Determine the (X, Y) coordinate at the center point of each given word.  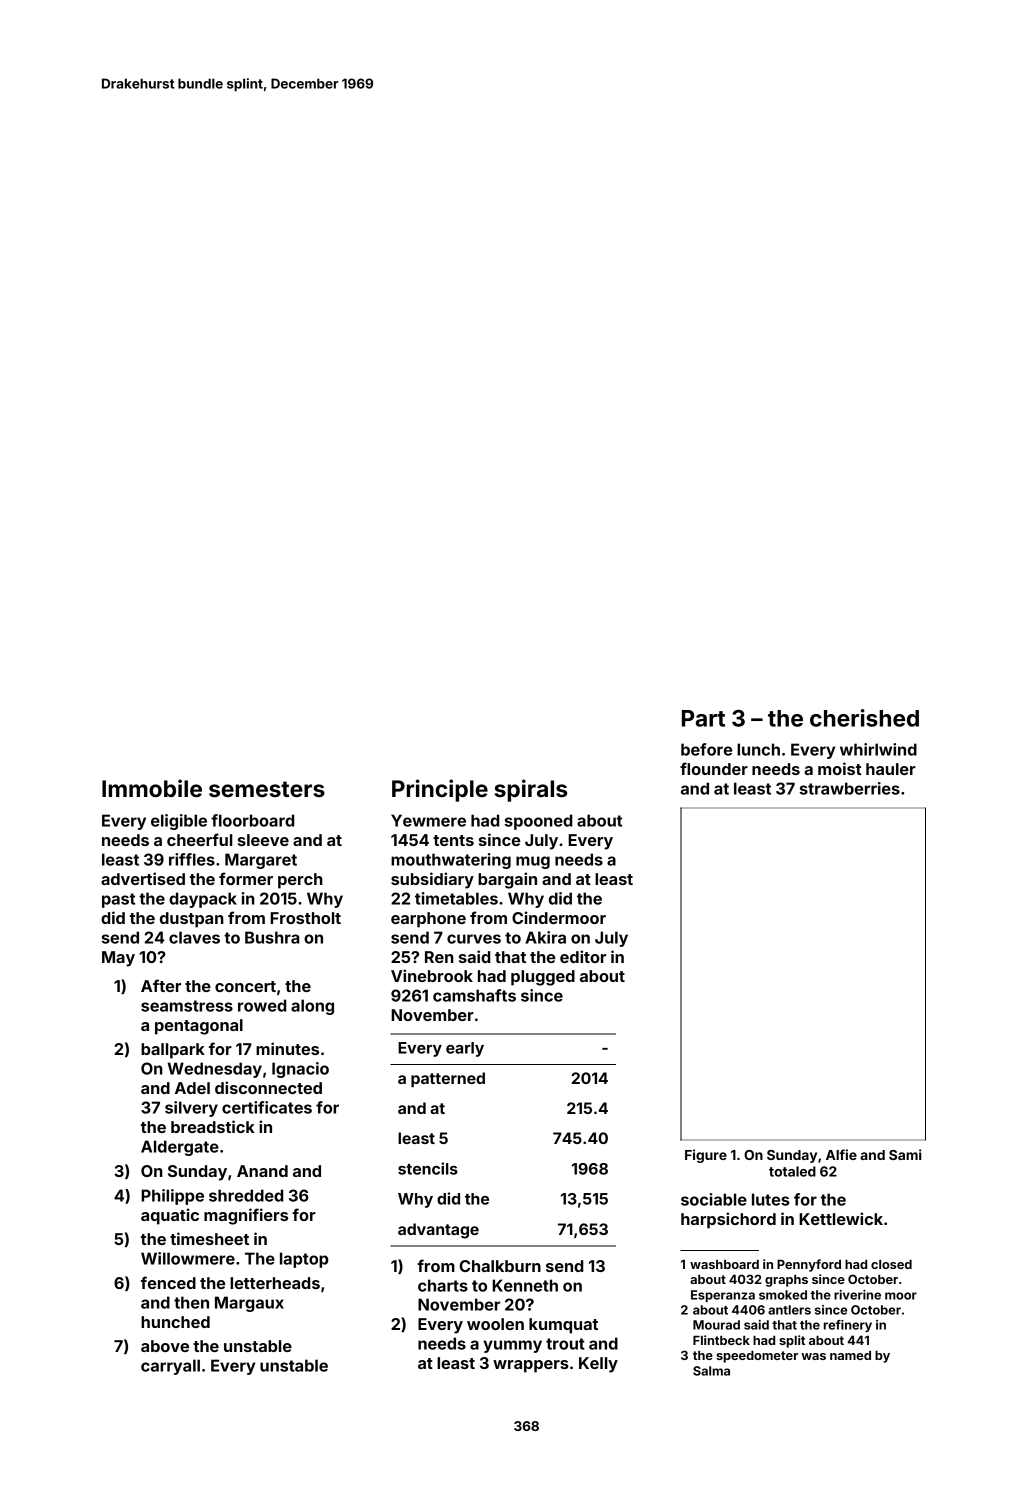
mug (533, 862)
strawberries (849, 788)
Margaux (249, 1304)
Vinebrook (432, 975)
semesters (267, 789)
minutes (287, 1048)
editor (583, 956)
